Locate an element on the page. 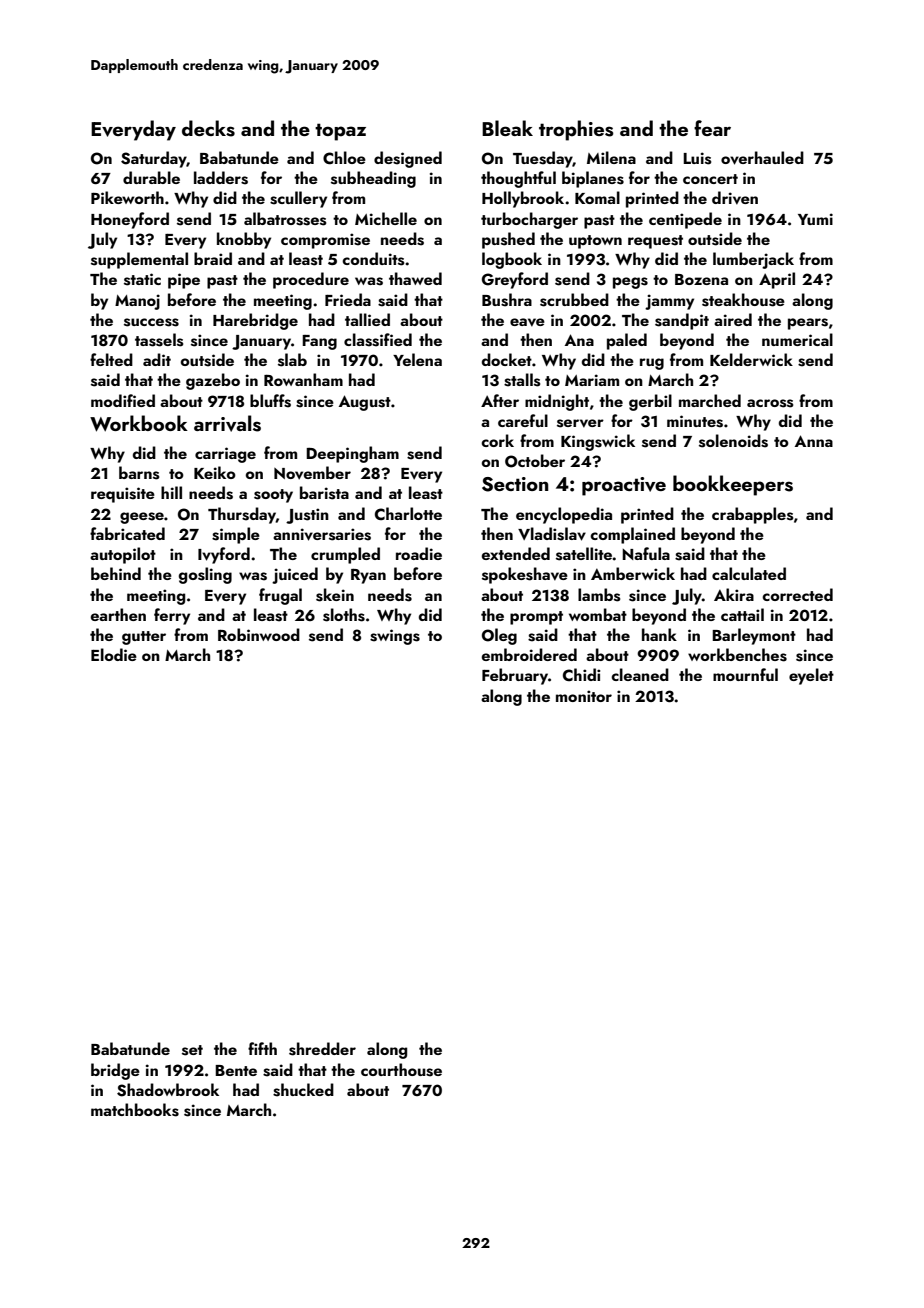  decks is located at coordinates (208, 128).
